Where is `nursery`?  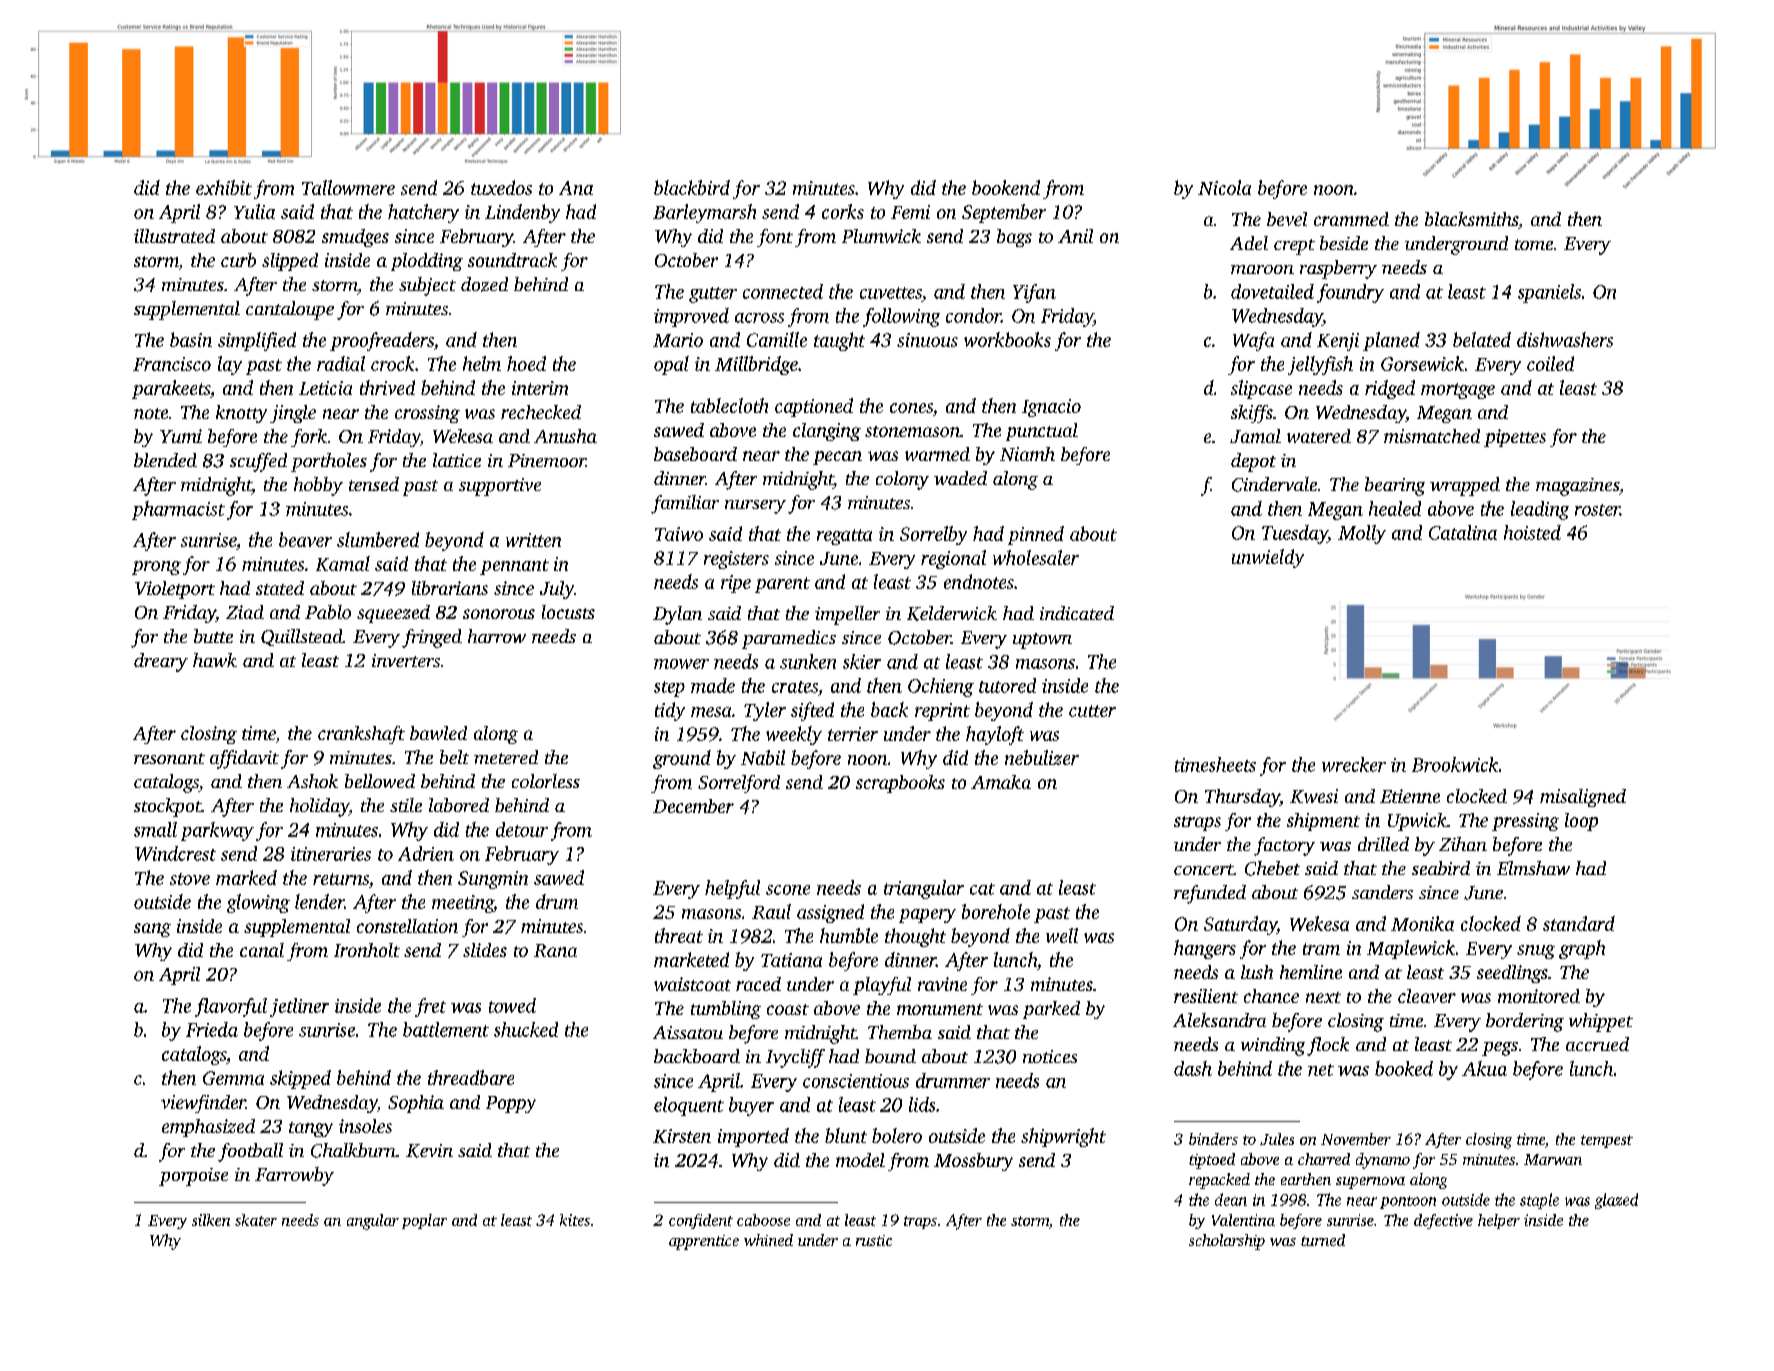
nursery is located at coordinates (755, 507).
